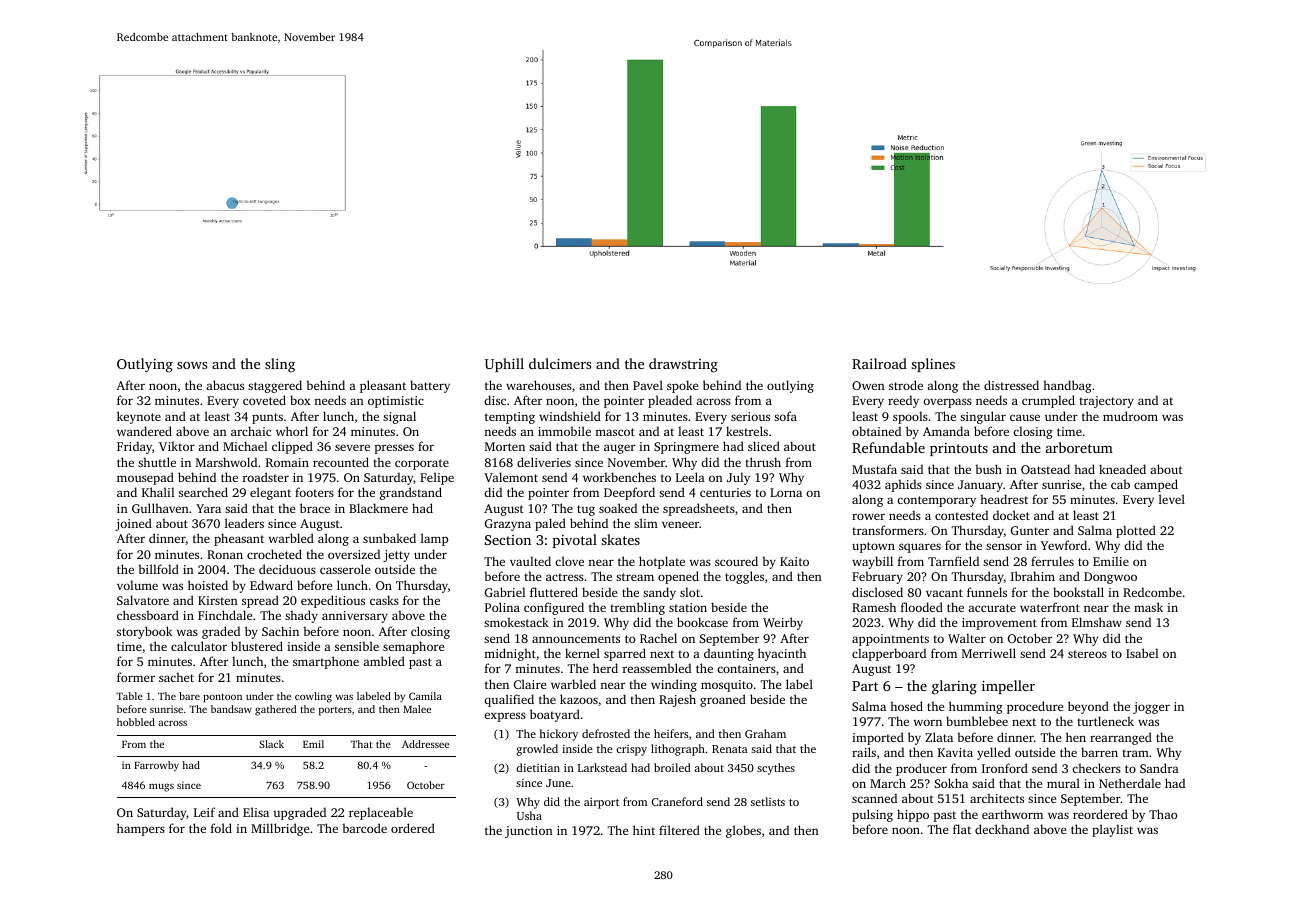 The height and width of the document is (924, 1308). I want to click on pivotal, so click(575, 541).
